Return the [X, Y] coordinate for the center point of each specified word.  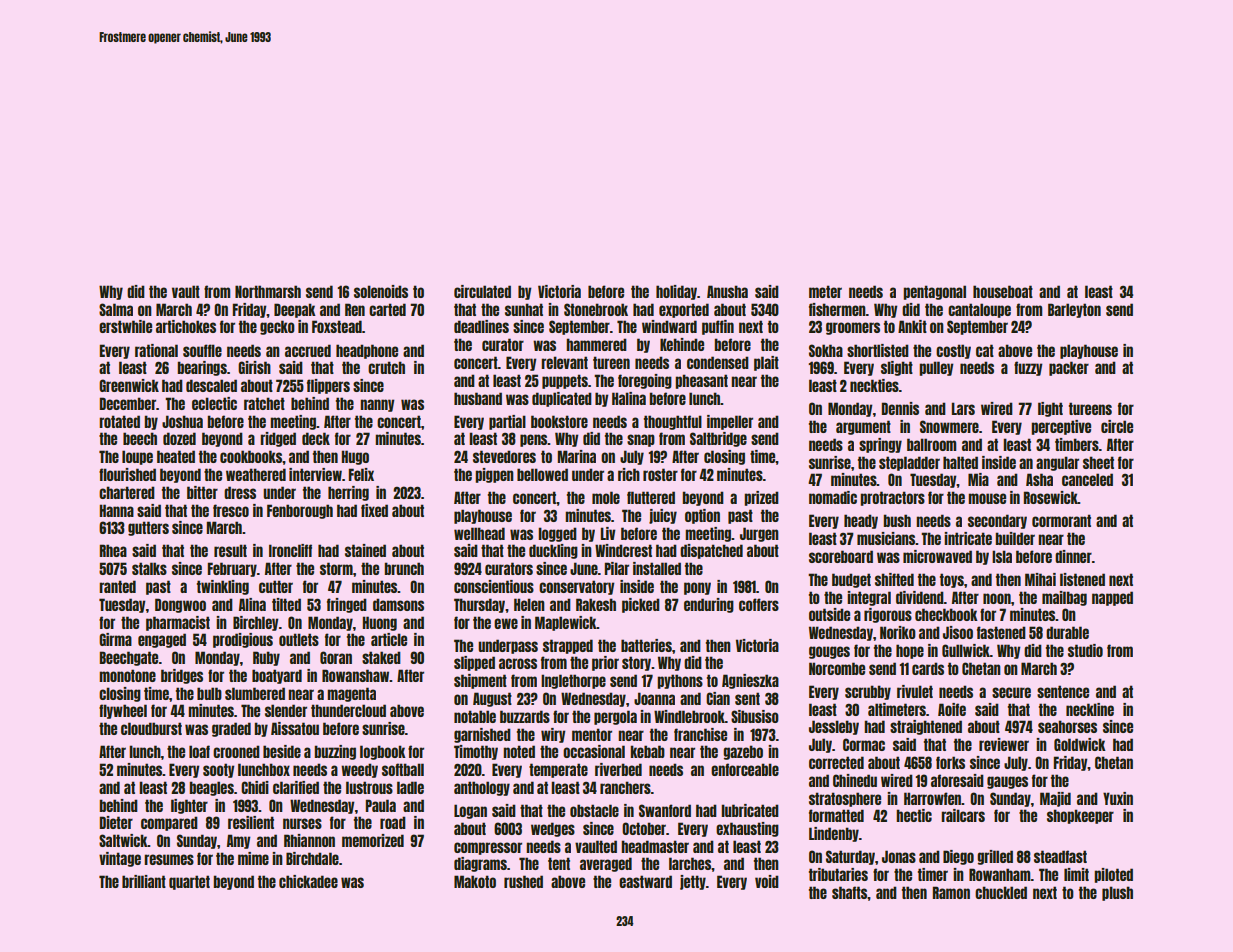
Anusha [727, 291]
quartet [189, 882]
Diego [958, 857]
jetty [693, 882]
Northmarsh [268, 291]
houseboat [1003, 291]
